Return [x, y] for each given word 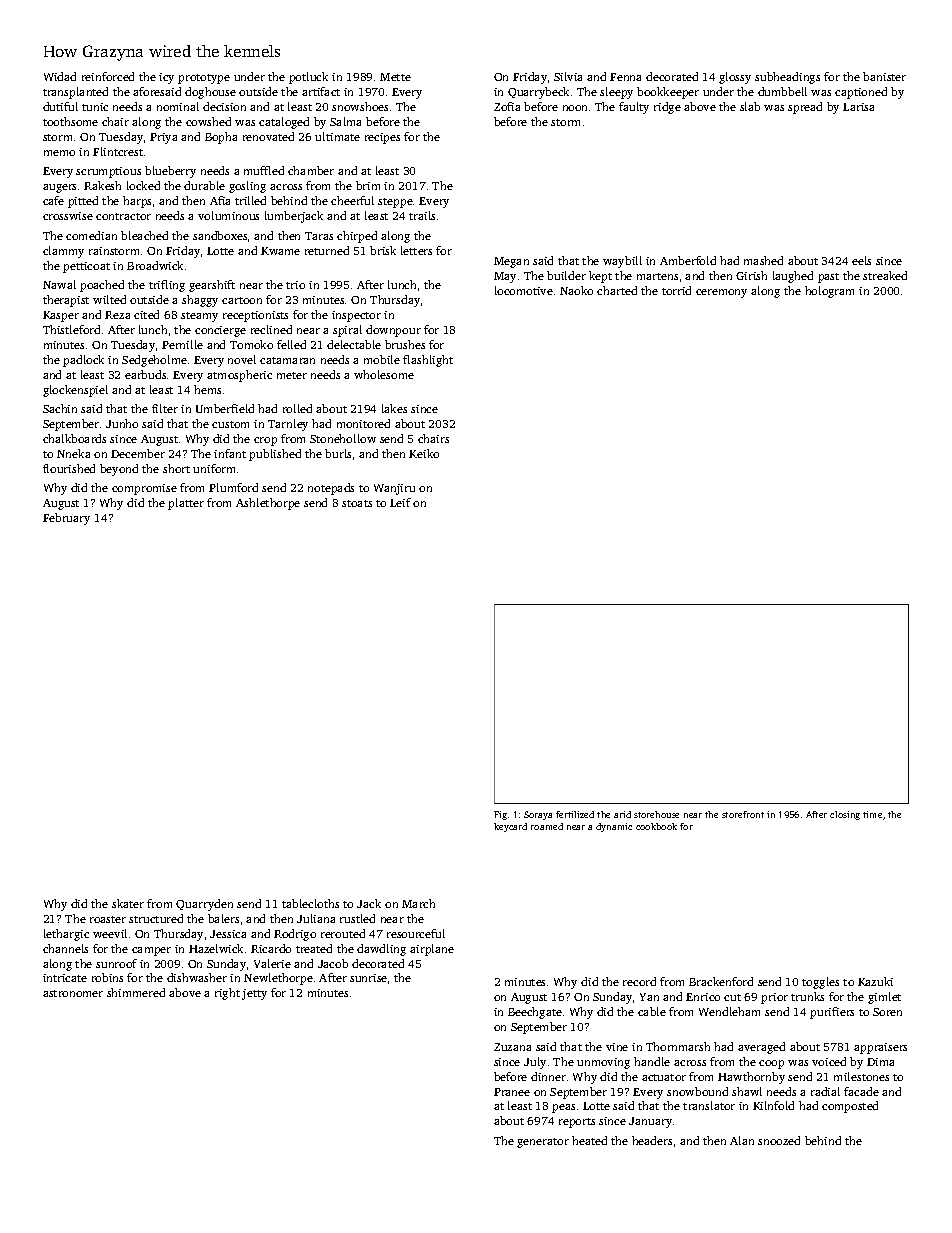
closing [845, 815]
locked [143, 185]
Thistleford [71, 329]
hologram [829, 292]
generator [543, 1143]
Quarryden [204, 905]
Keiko [424, 453]
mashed [763, 260]
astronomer [73, 993]
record [639, 981]
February [66, 519]
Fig [500, 815]
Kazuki [875, 981]
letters [416, 250]
